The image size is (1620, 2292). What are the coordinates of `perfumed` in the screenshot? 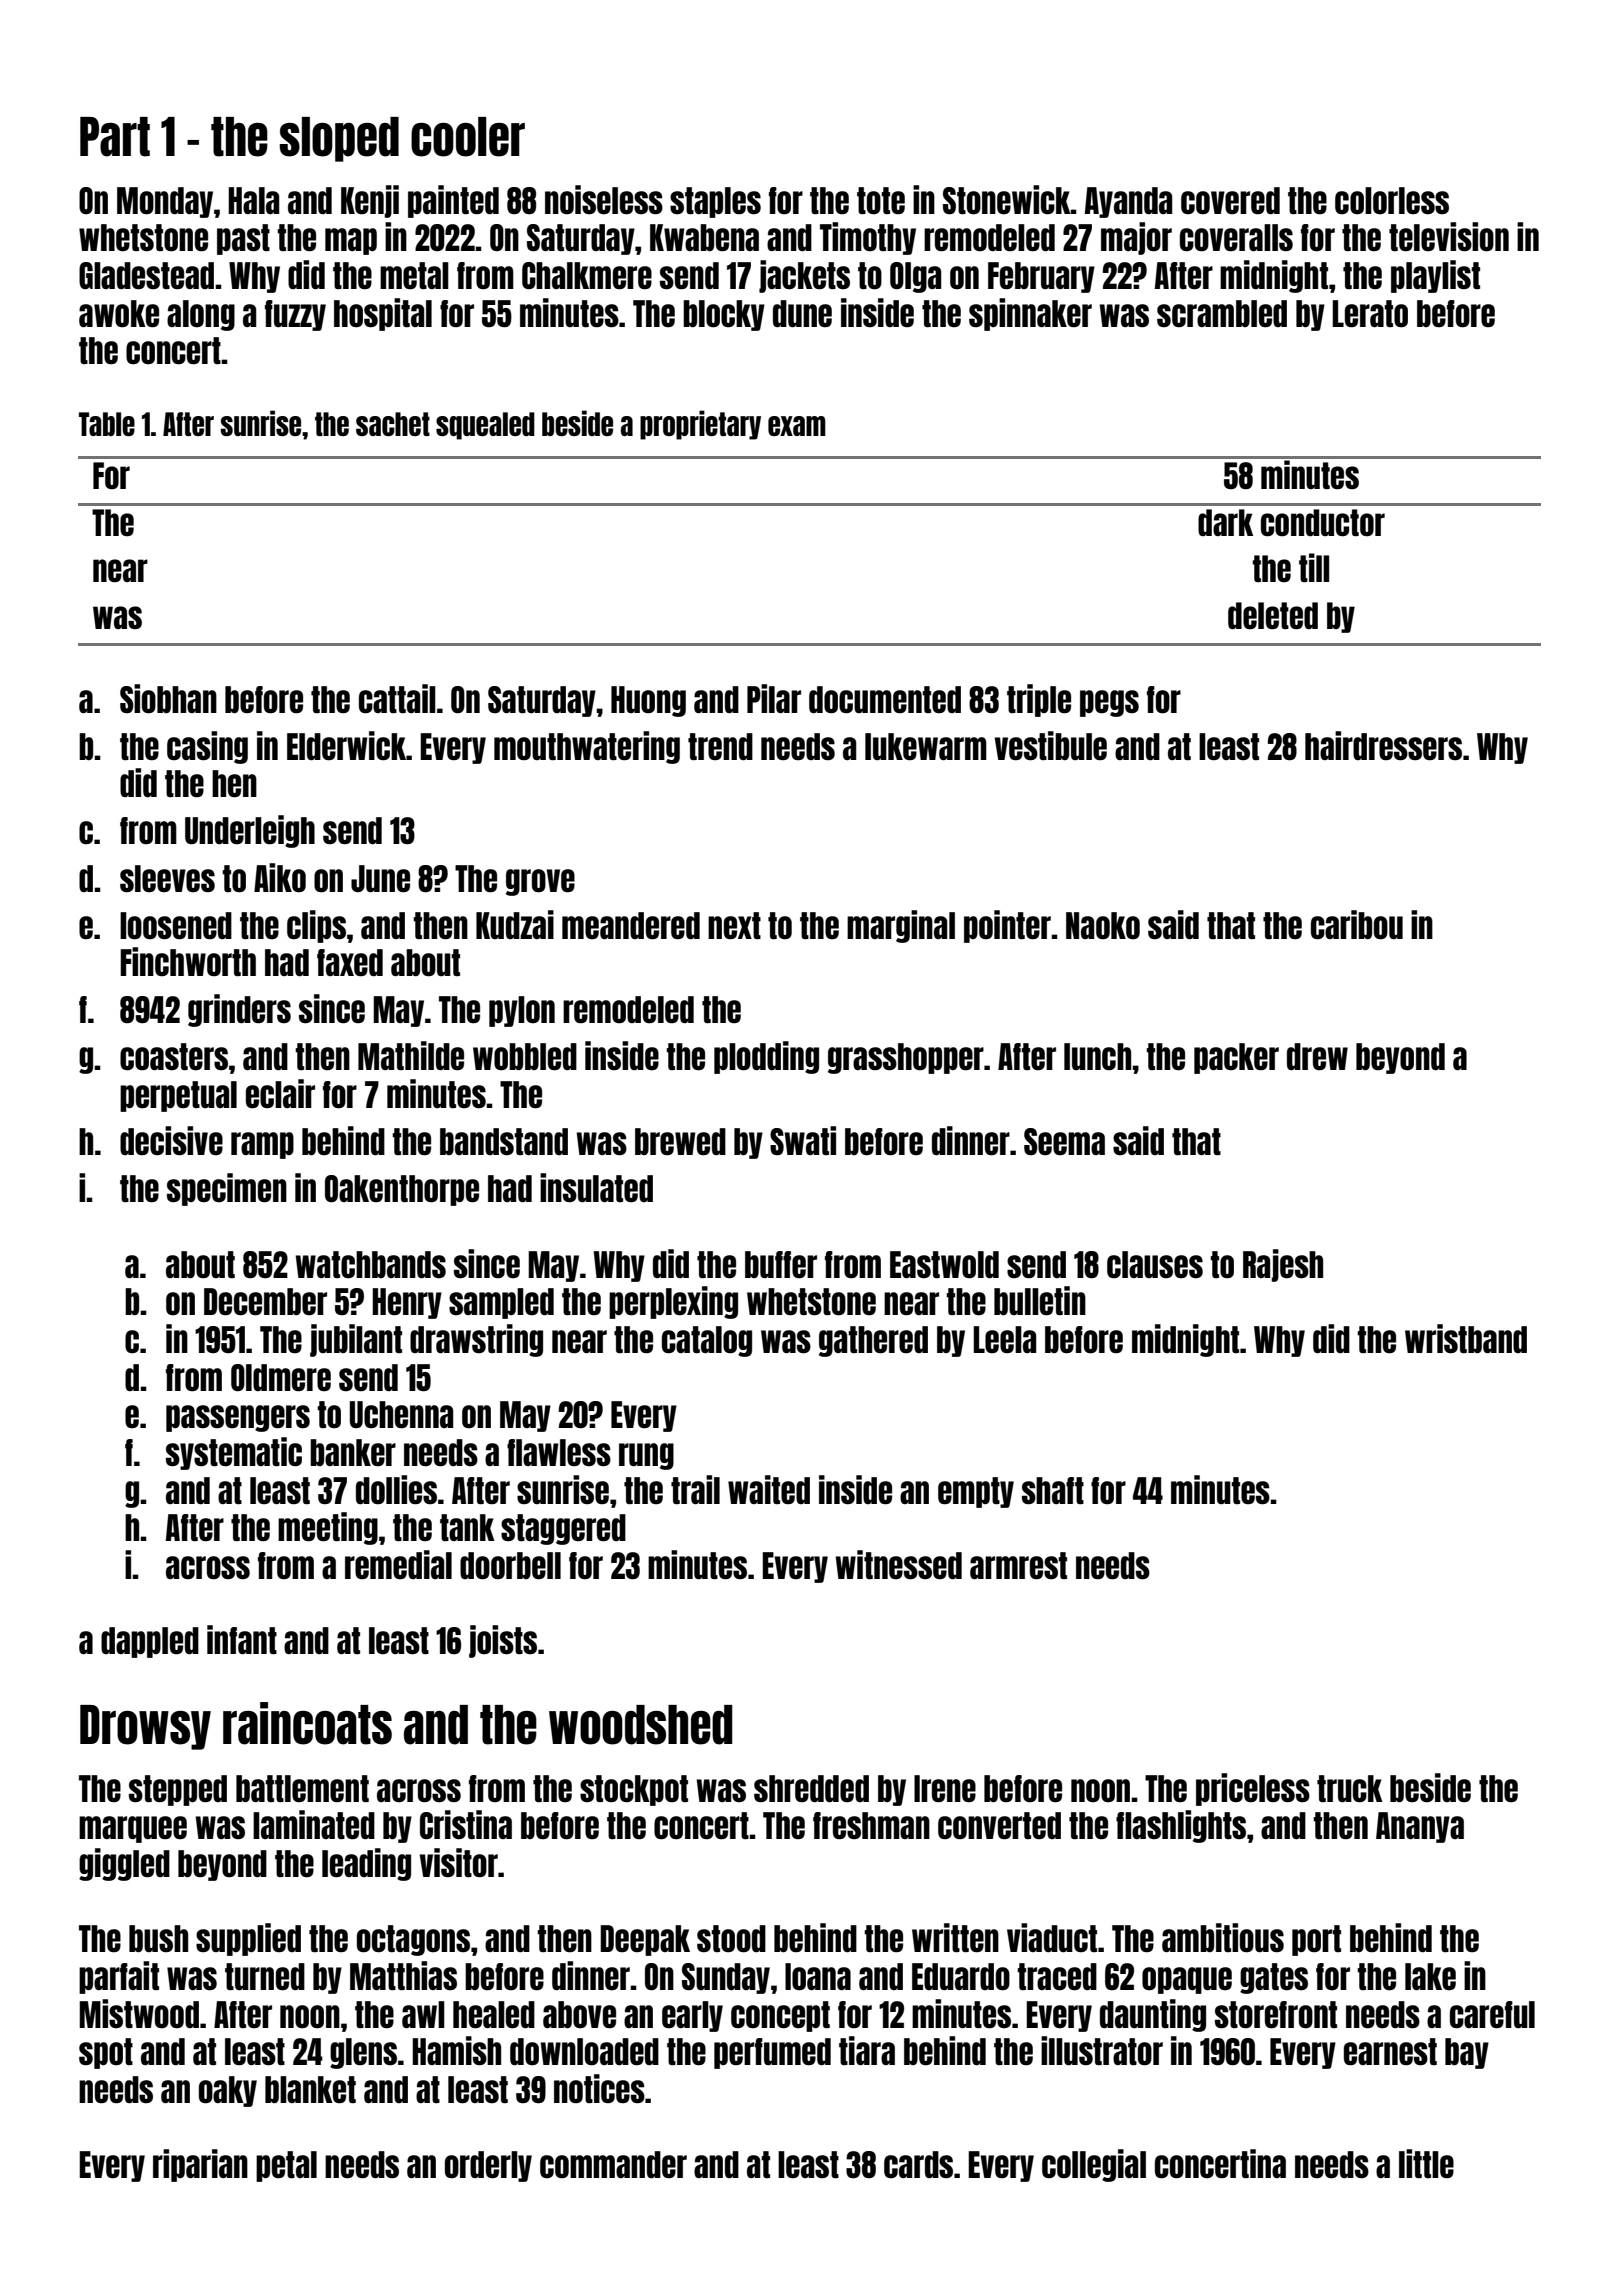 It's located at (772, 2053).
